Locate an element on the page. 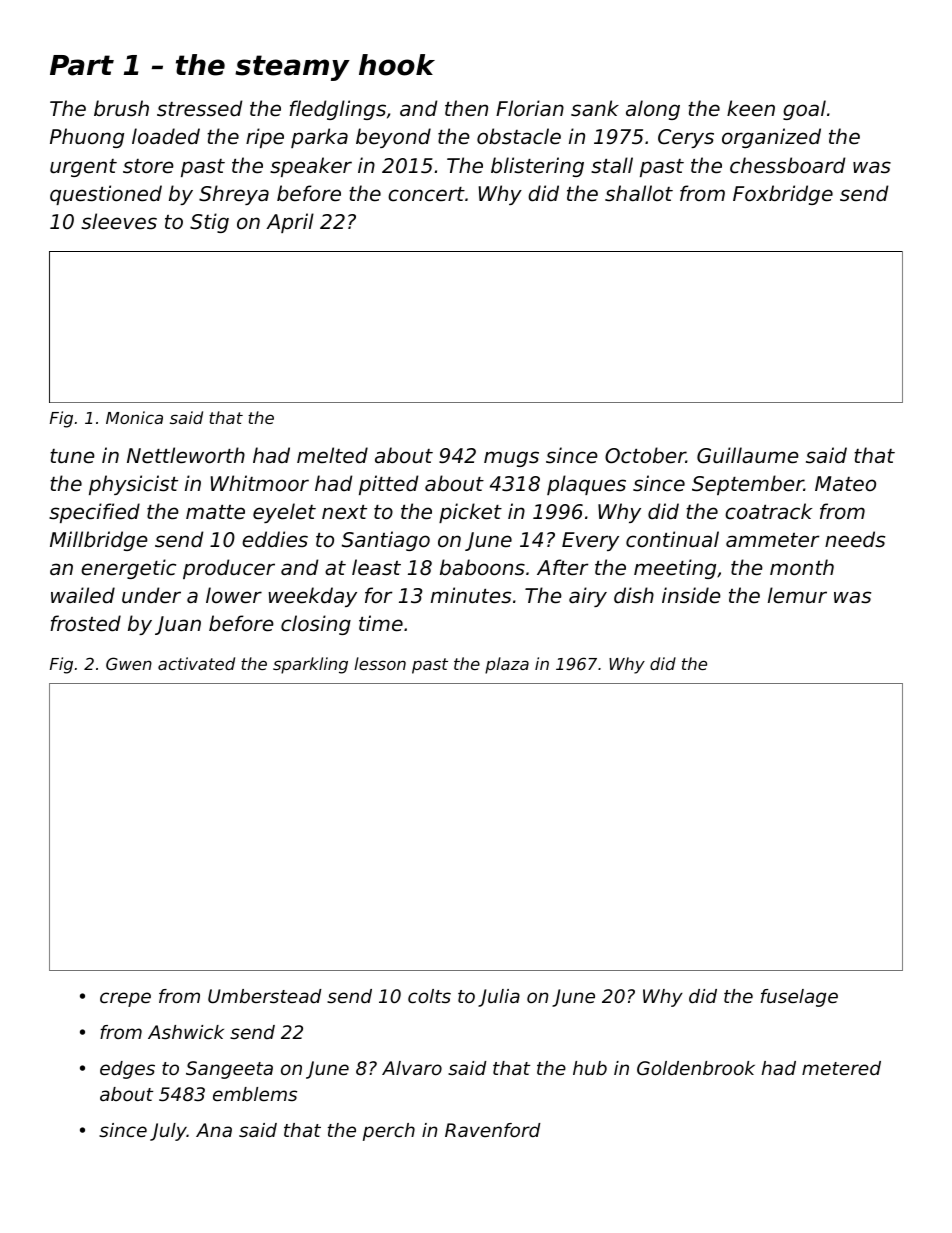  crepe is located at coordinates (125, 999).
